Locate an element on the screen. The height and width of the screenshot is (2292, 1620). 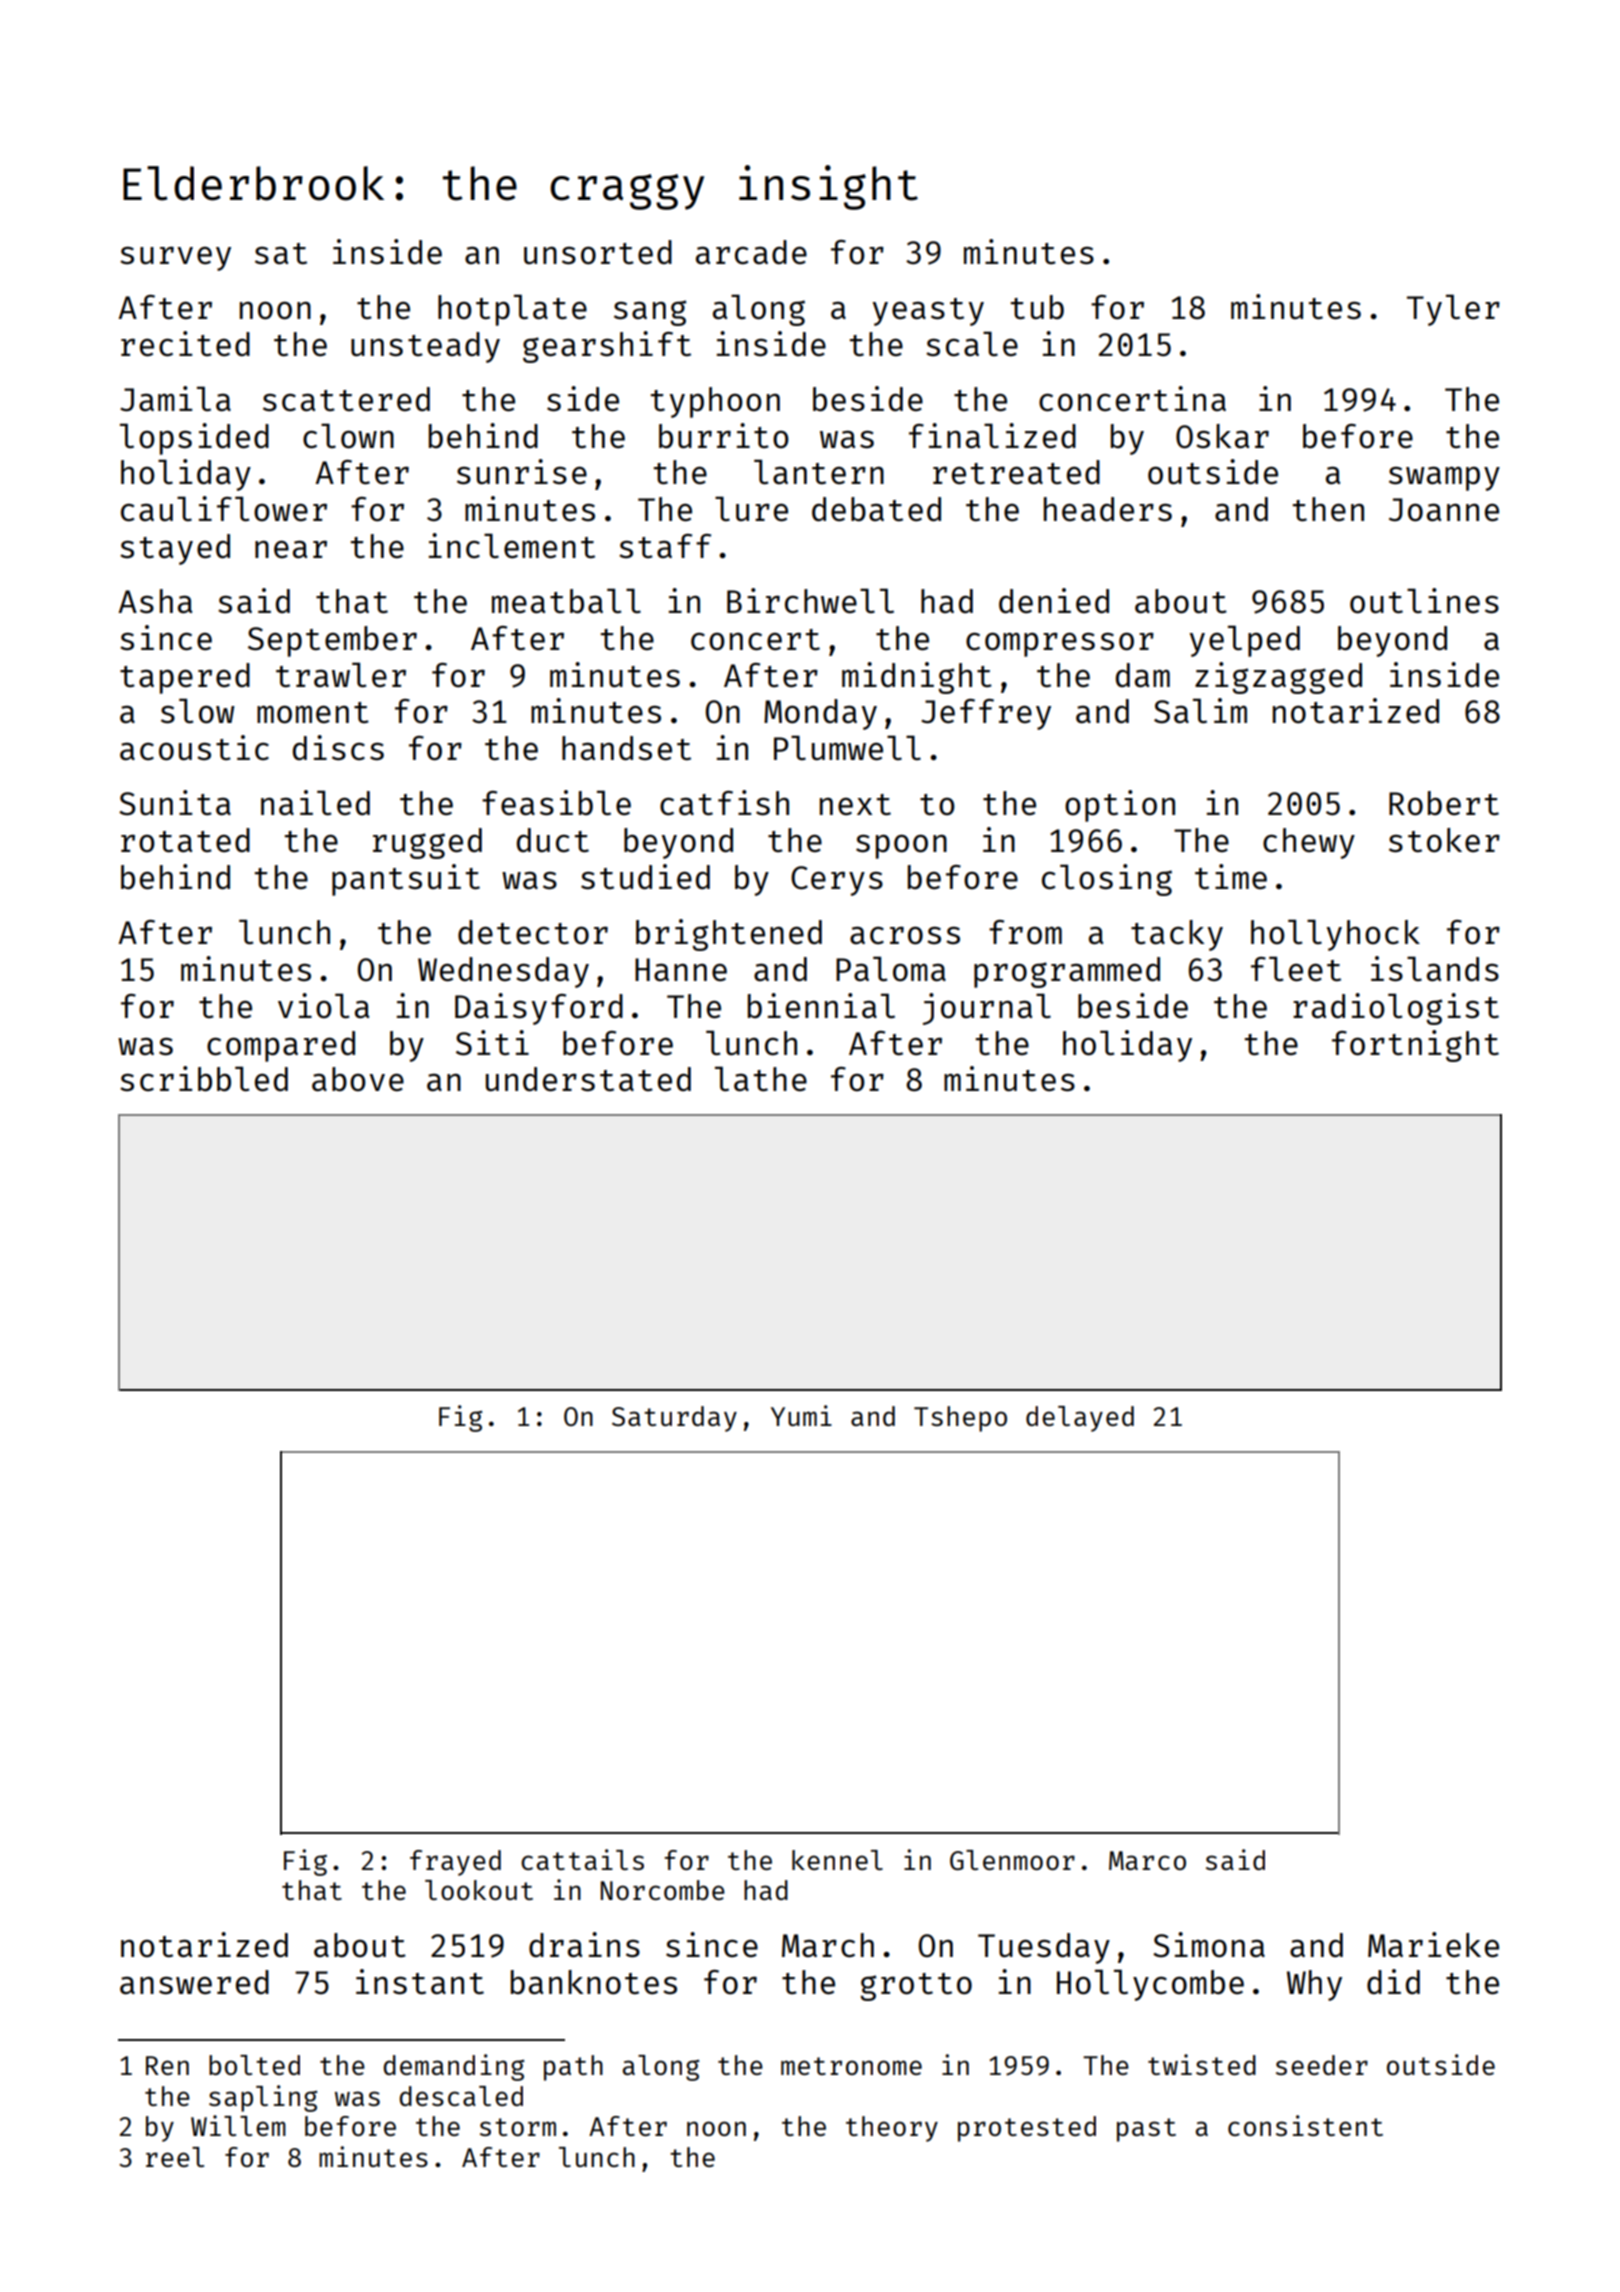
yeasty is located at coordinates (928, 312).
